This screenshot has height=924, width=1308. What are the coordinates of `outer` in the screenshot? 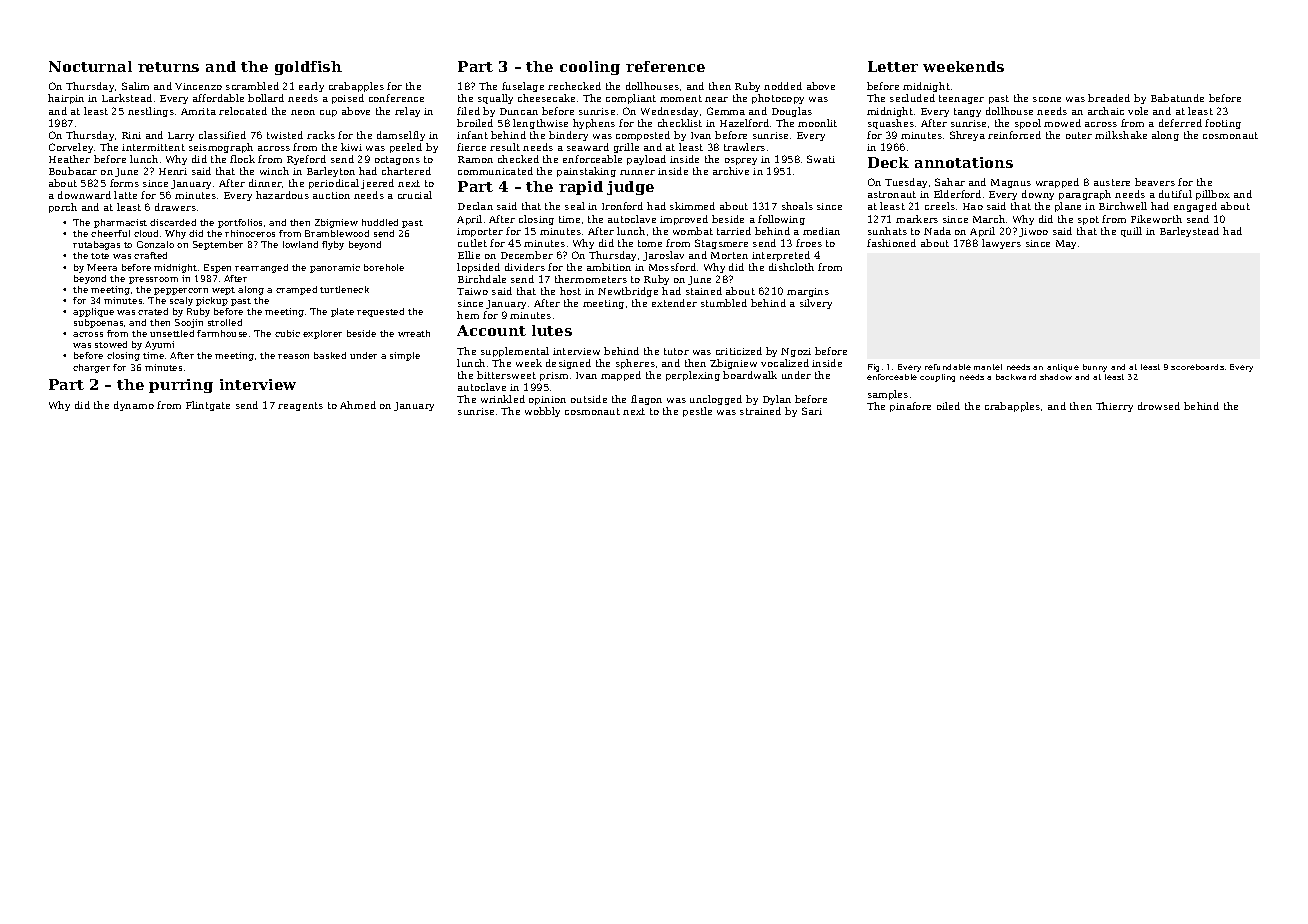 It's located at (1079, 135).
